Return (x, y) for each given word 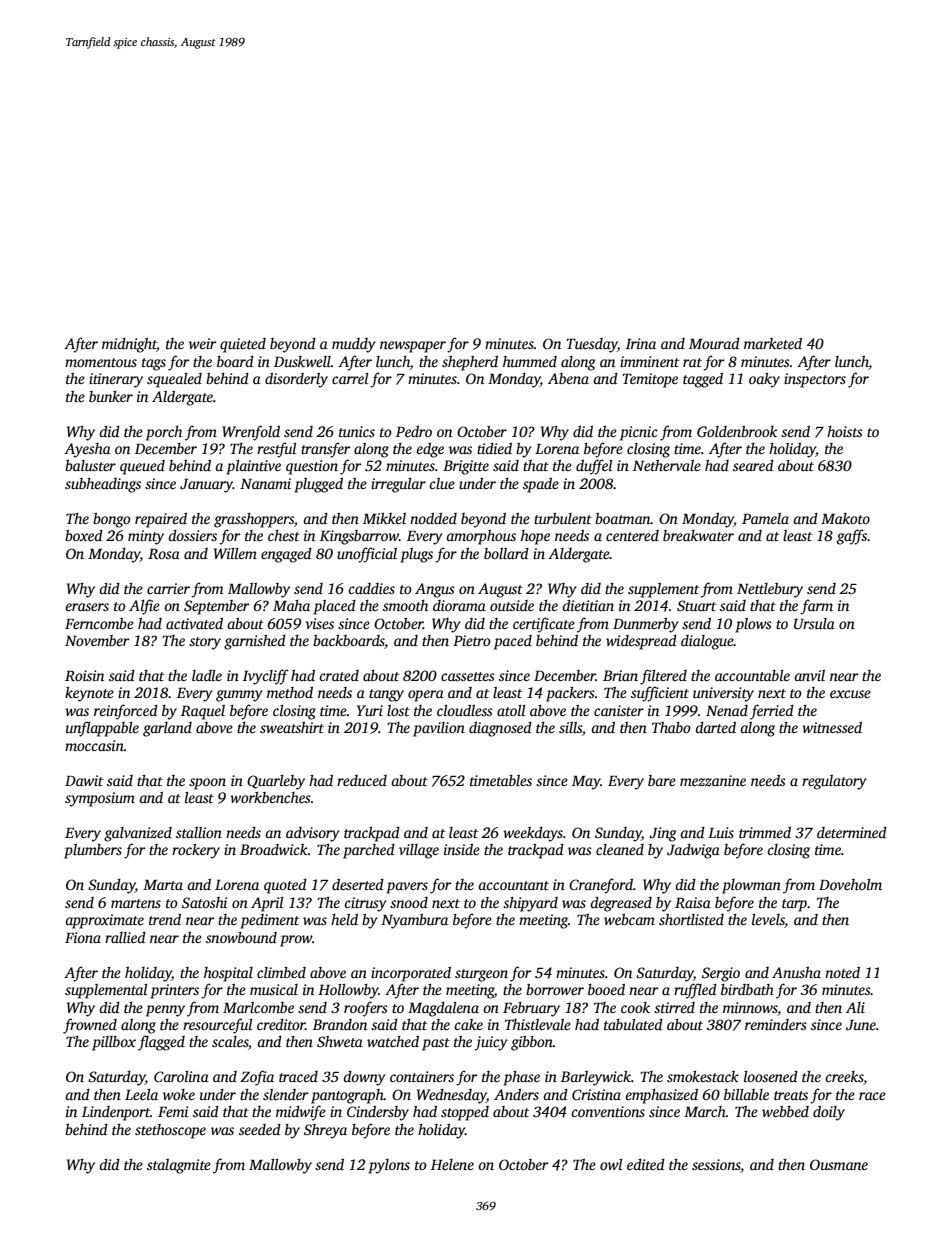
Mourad (714, 343)
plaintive (253, 467)
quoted (285, 886)
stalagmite (179, 1166)
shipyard (530, 904)
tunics (357, 431)
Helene (452, 1164)
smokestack (703, 1076)
